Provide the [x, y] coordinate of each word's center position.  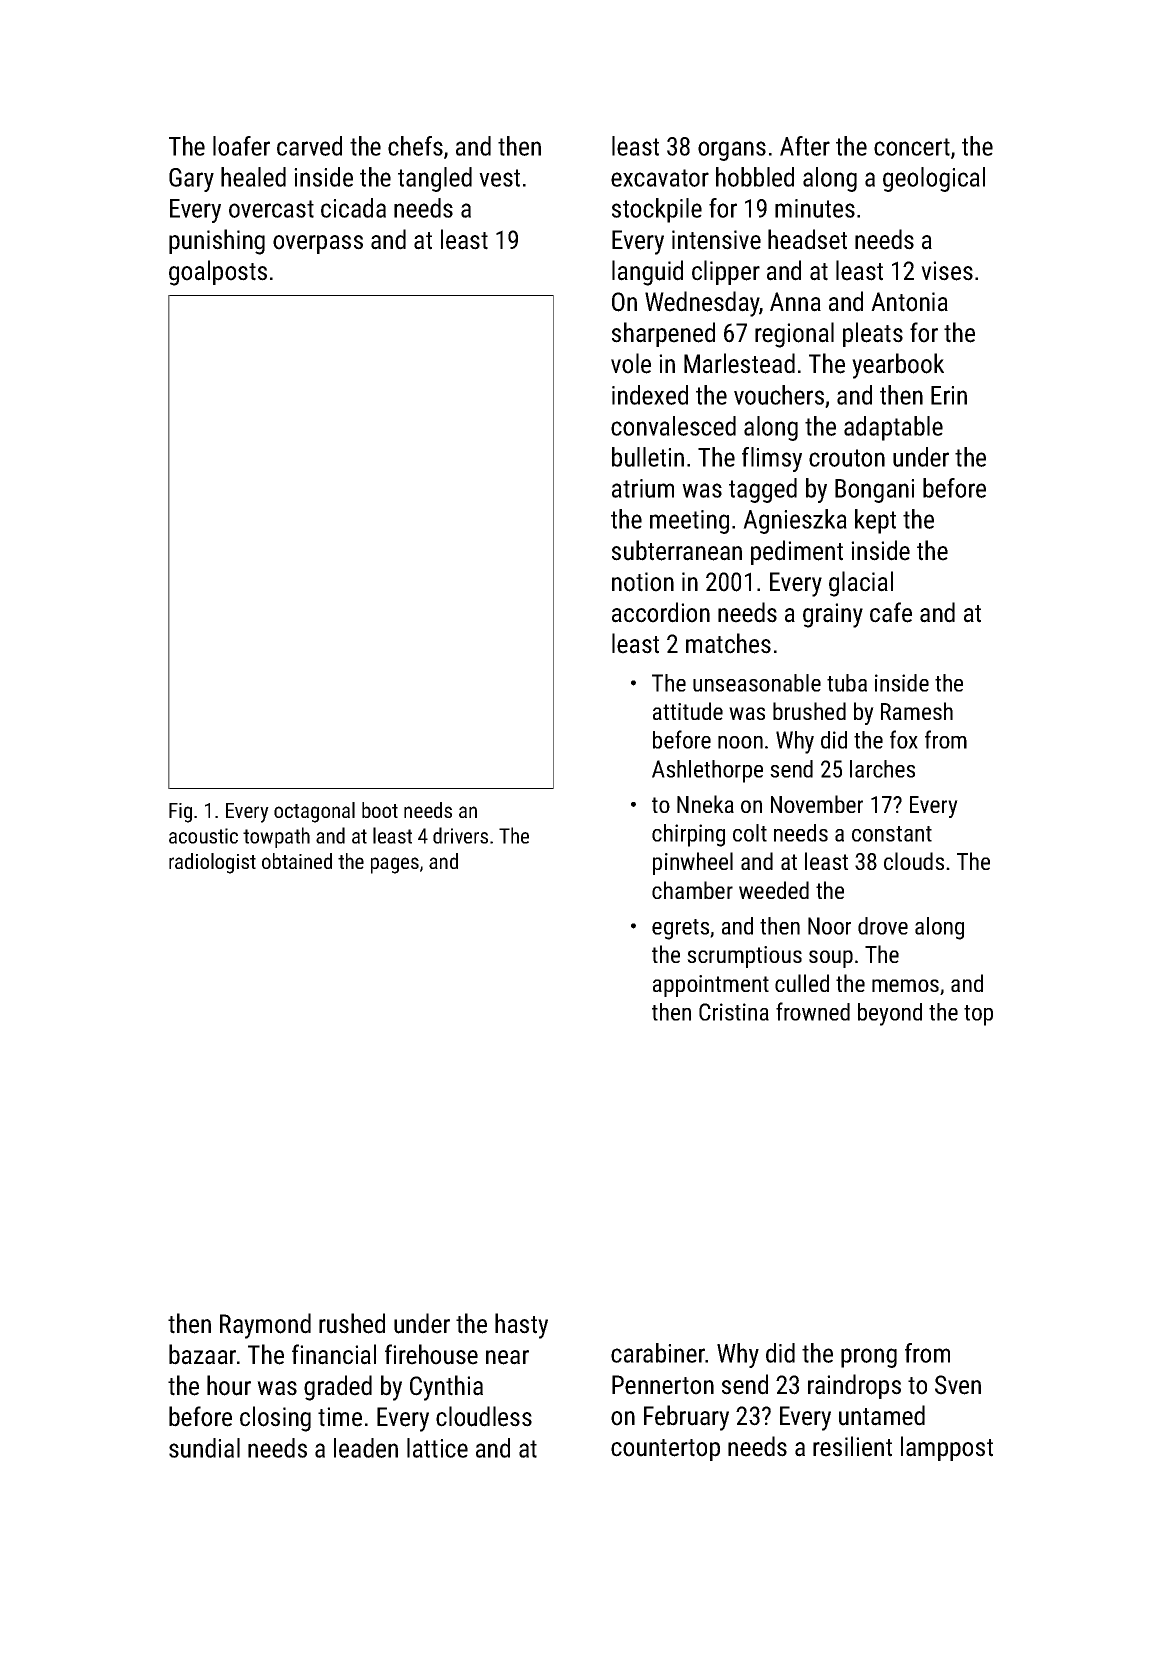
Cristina [734, 1012]
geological [934, 179]
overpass [318, 244]
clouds [914, 861]
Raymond [265, 1326]
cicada [353, 208]
